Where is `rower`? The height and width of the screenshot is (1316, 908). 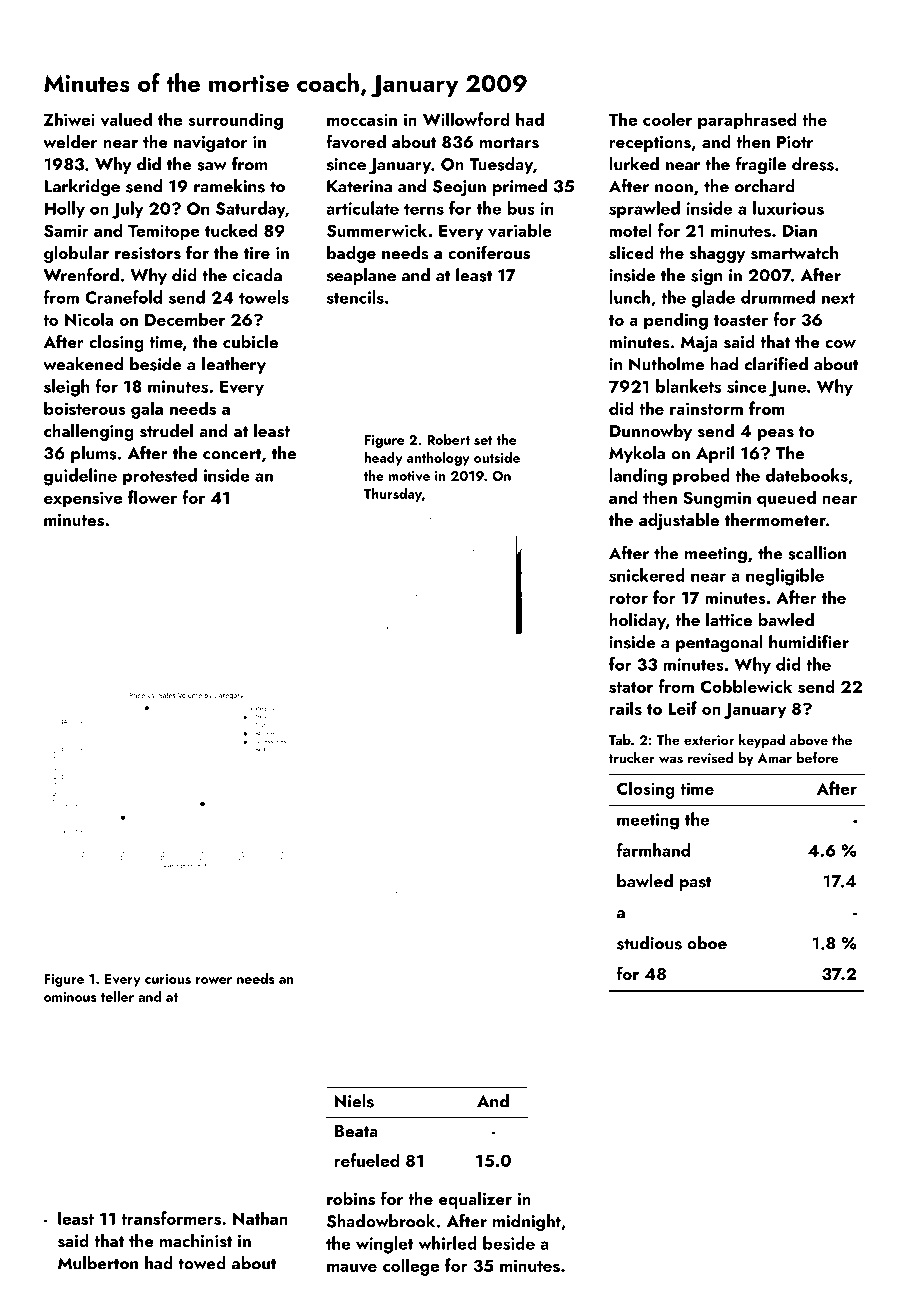 rower is located at coordinates (214, 980).
